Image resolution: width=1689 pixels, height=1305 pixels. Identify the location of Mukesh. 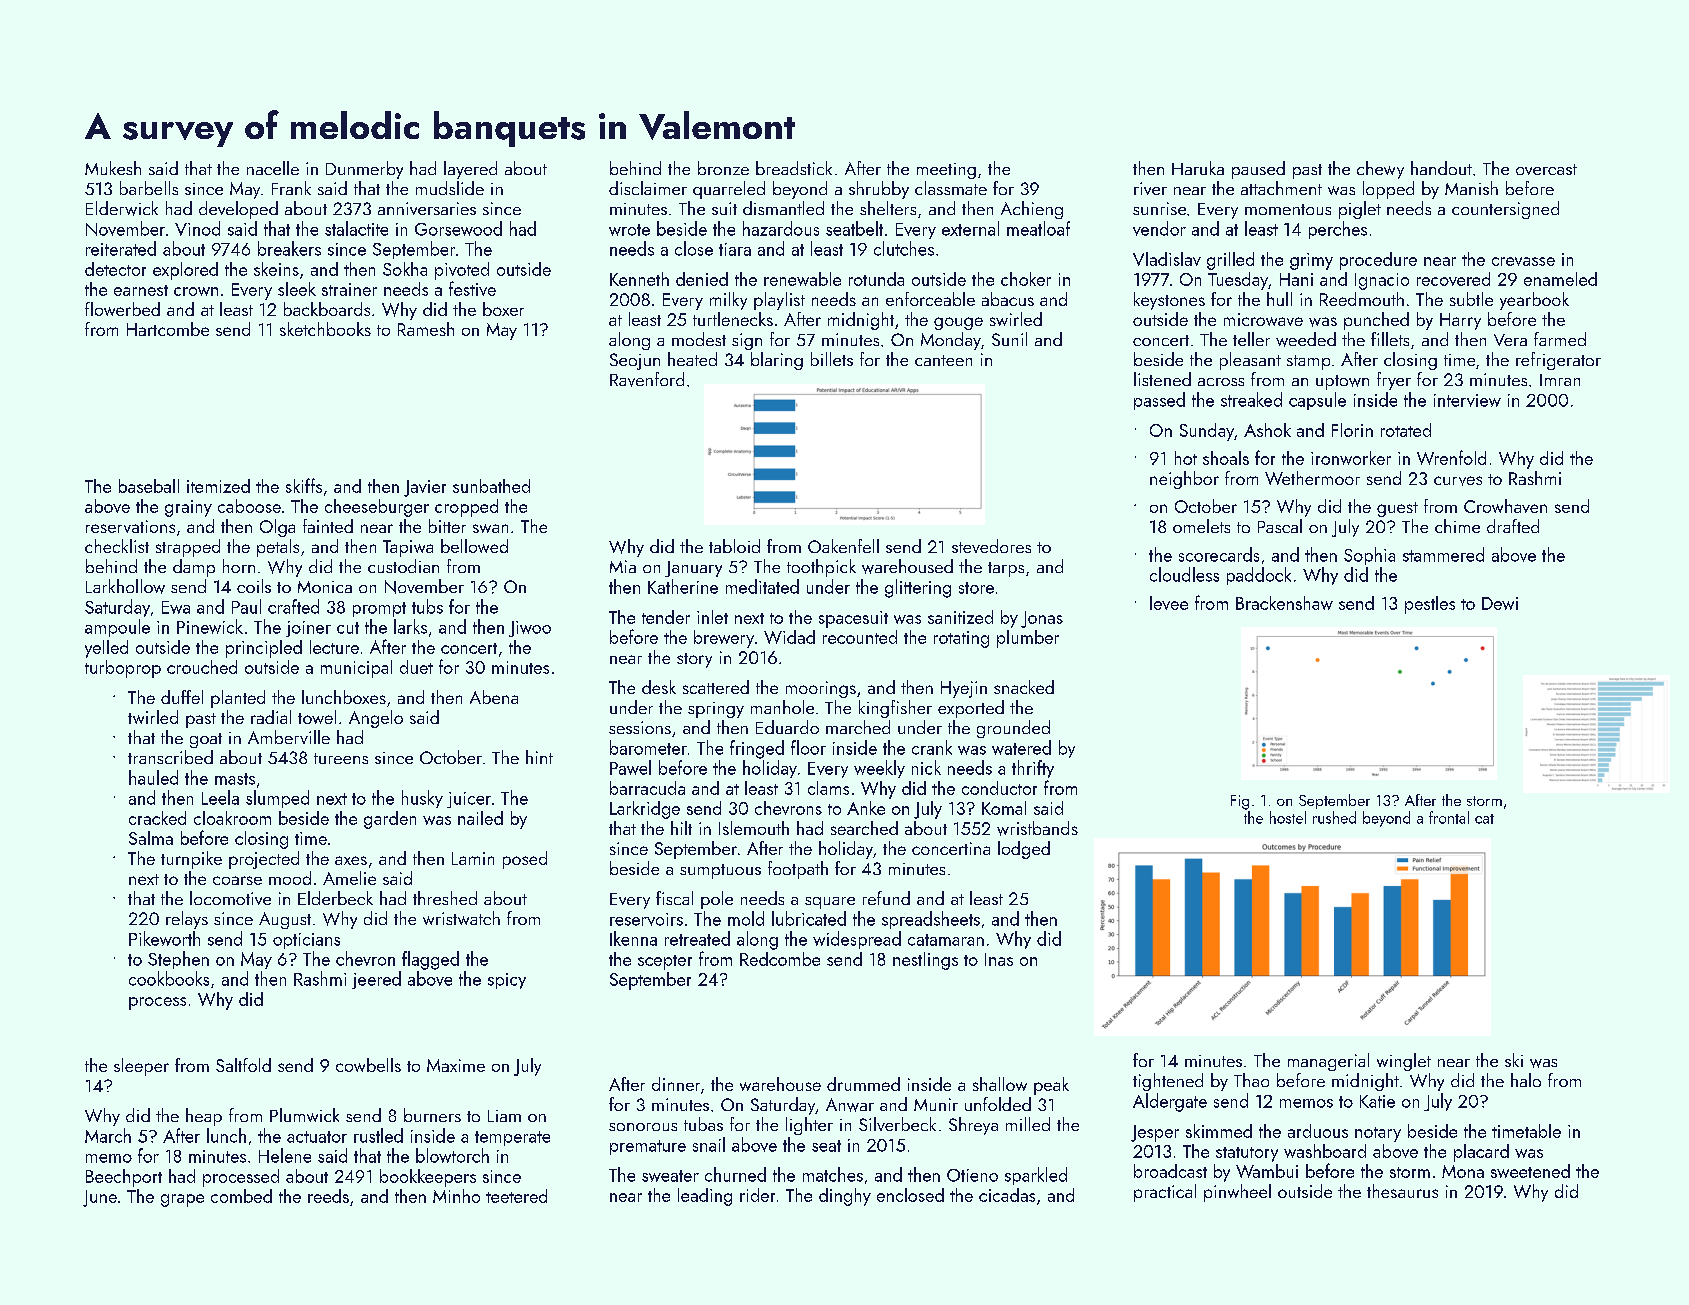
(113, 168).
